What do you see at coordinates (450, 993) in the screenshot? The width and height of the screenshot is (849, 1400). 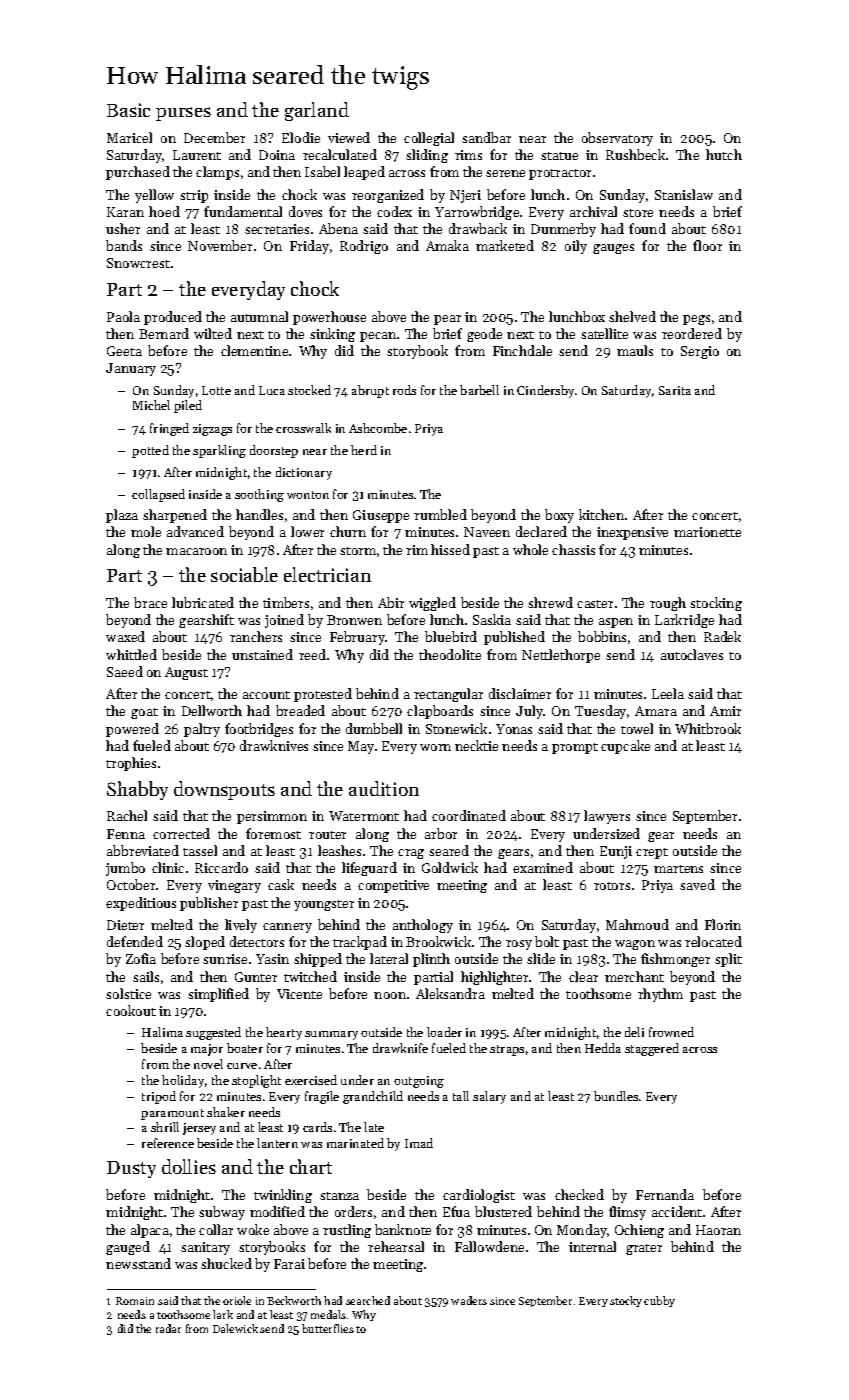 I see `Aleksandra` at bounding box center [450, 993].
